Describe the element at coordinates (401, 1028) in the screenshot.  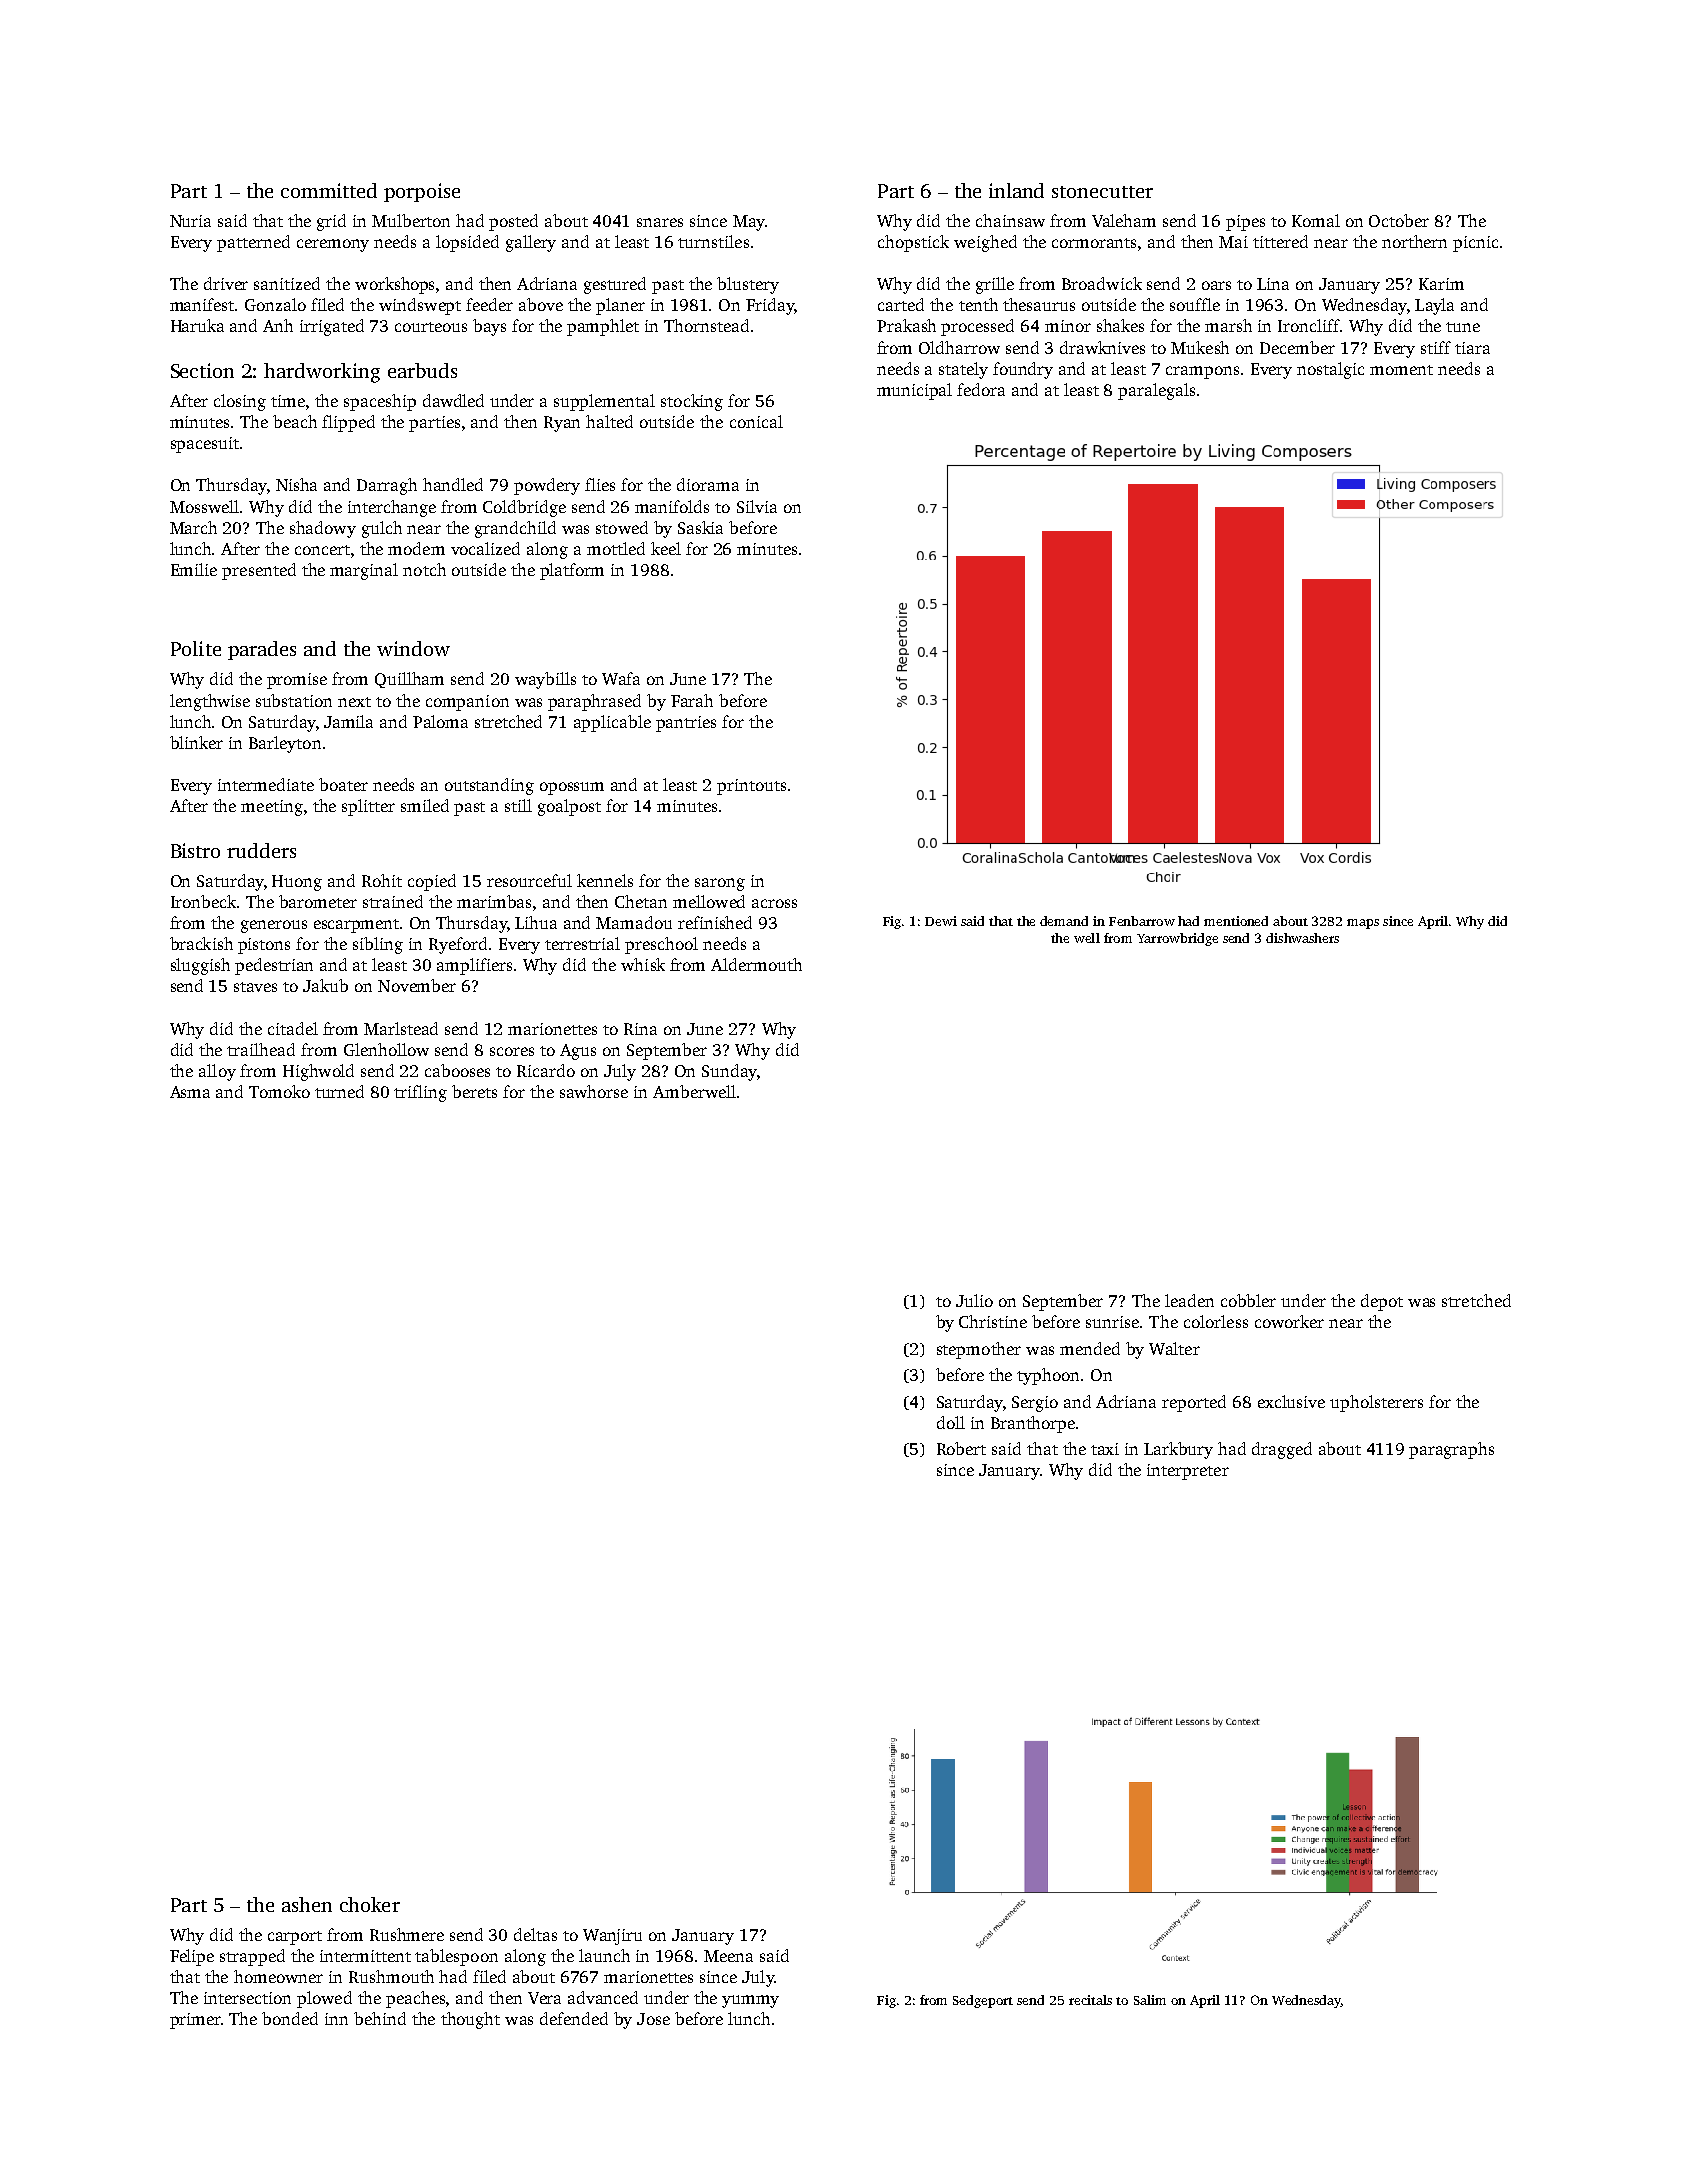
I see `Marlstead` at that location.
